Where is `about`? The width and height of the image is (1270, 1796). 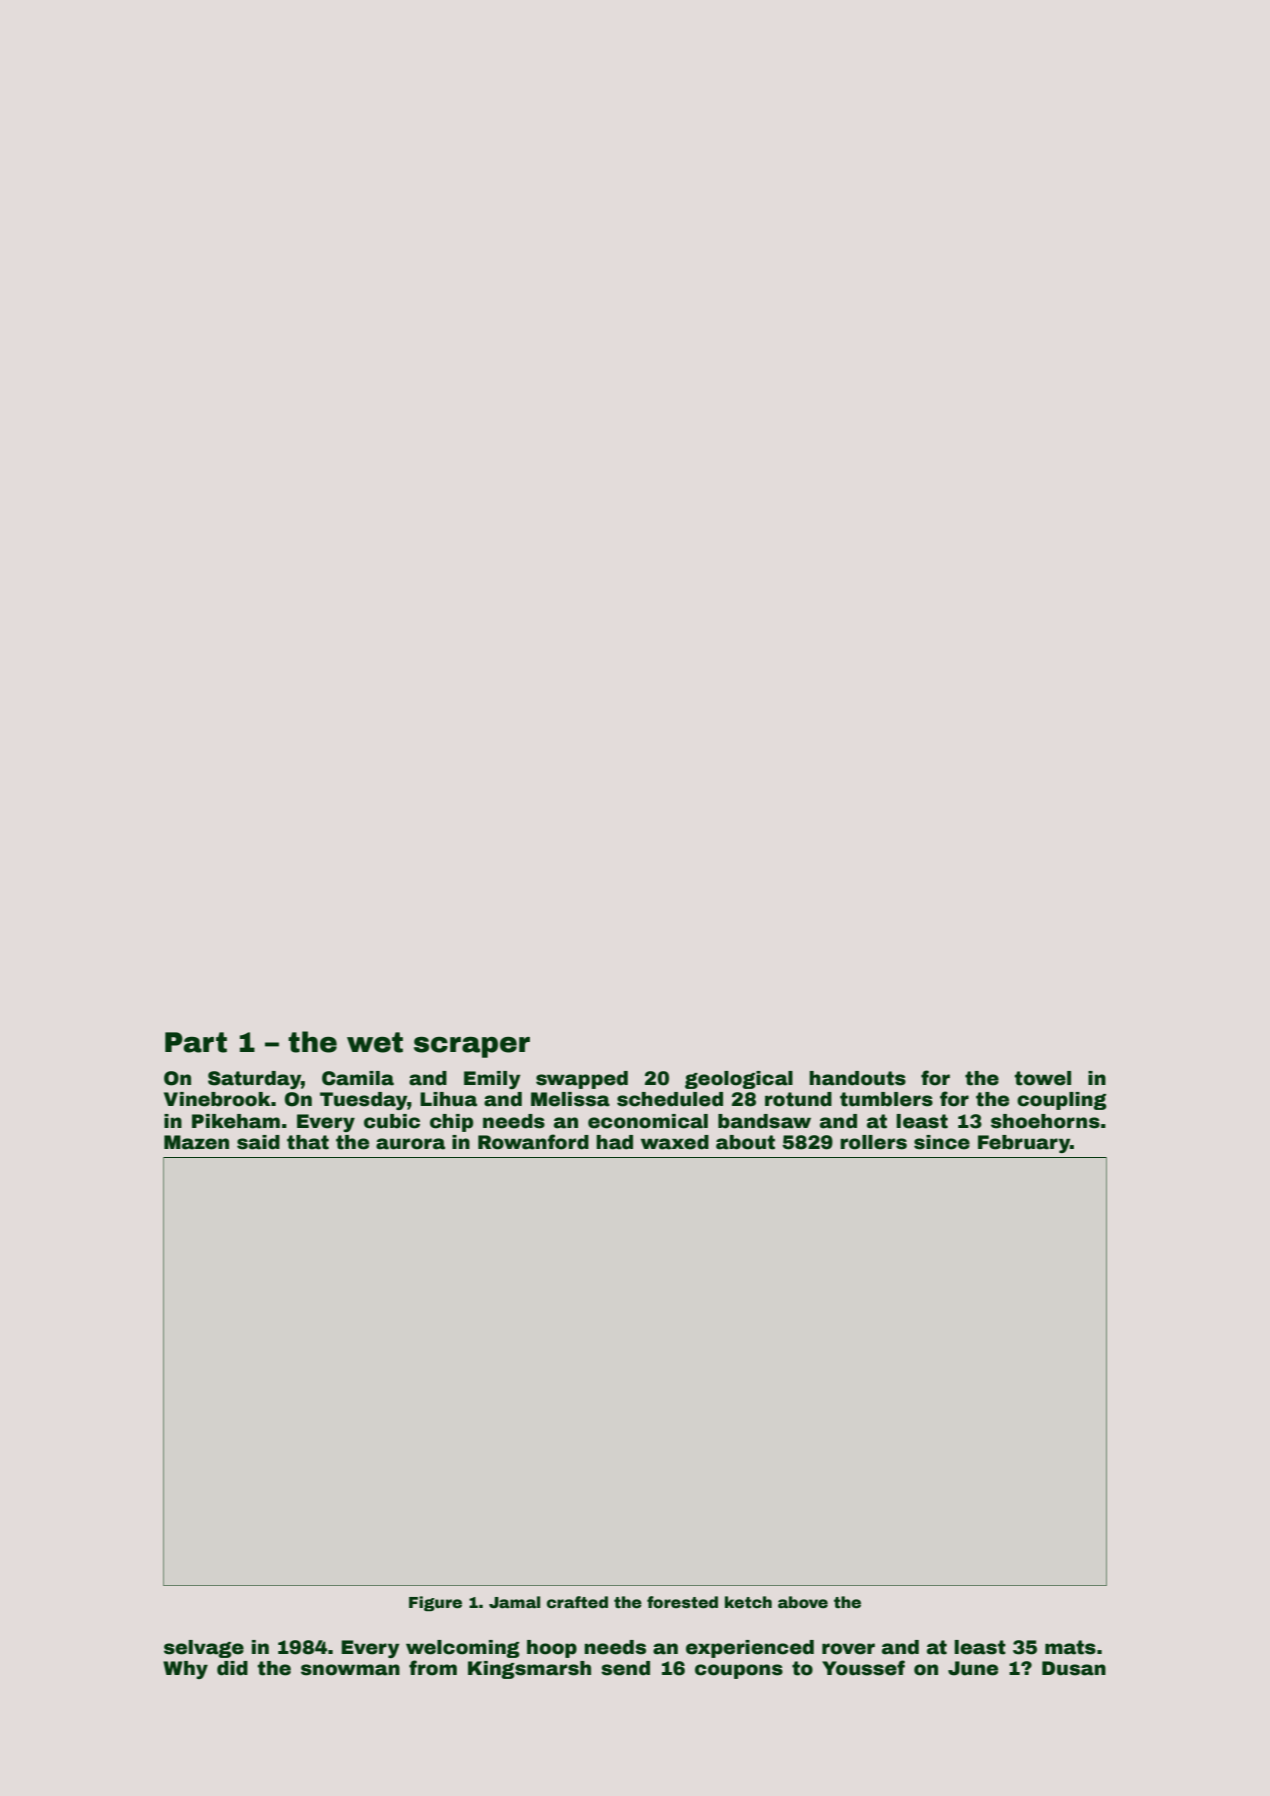
about is located at coordinates (745, 1142).
